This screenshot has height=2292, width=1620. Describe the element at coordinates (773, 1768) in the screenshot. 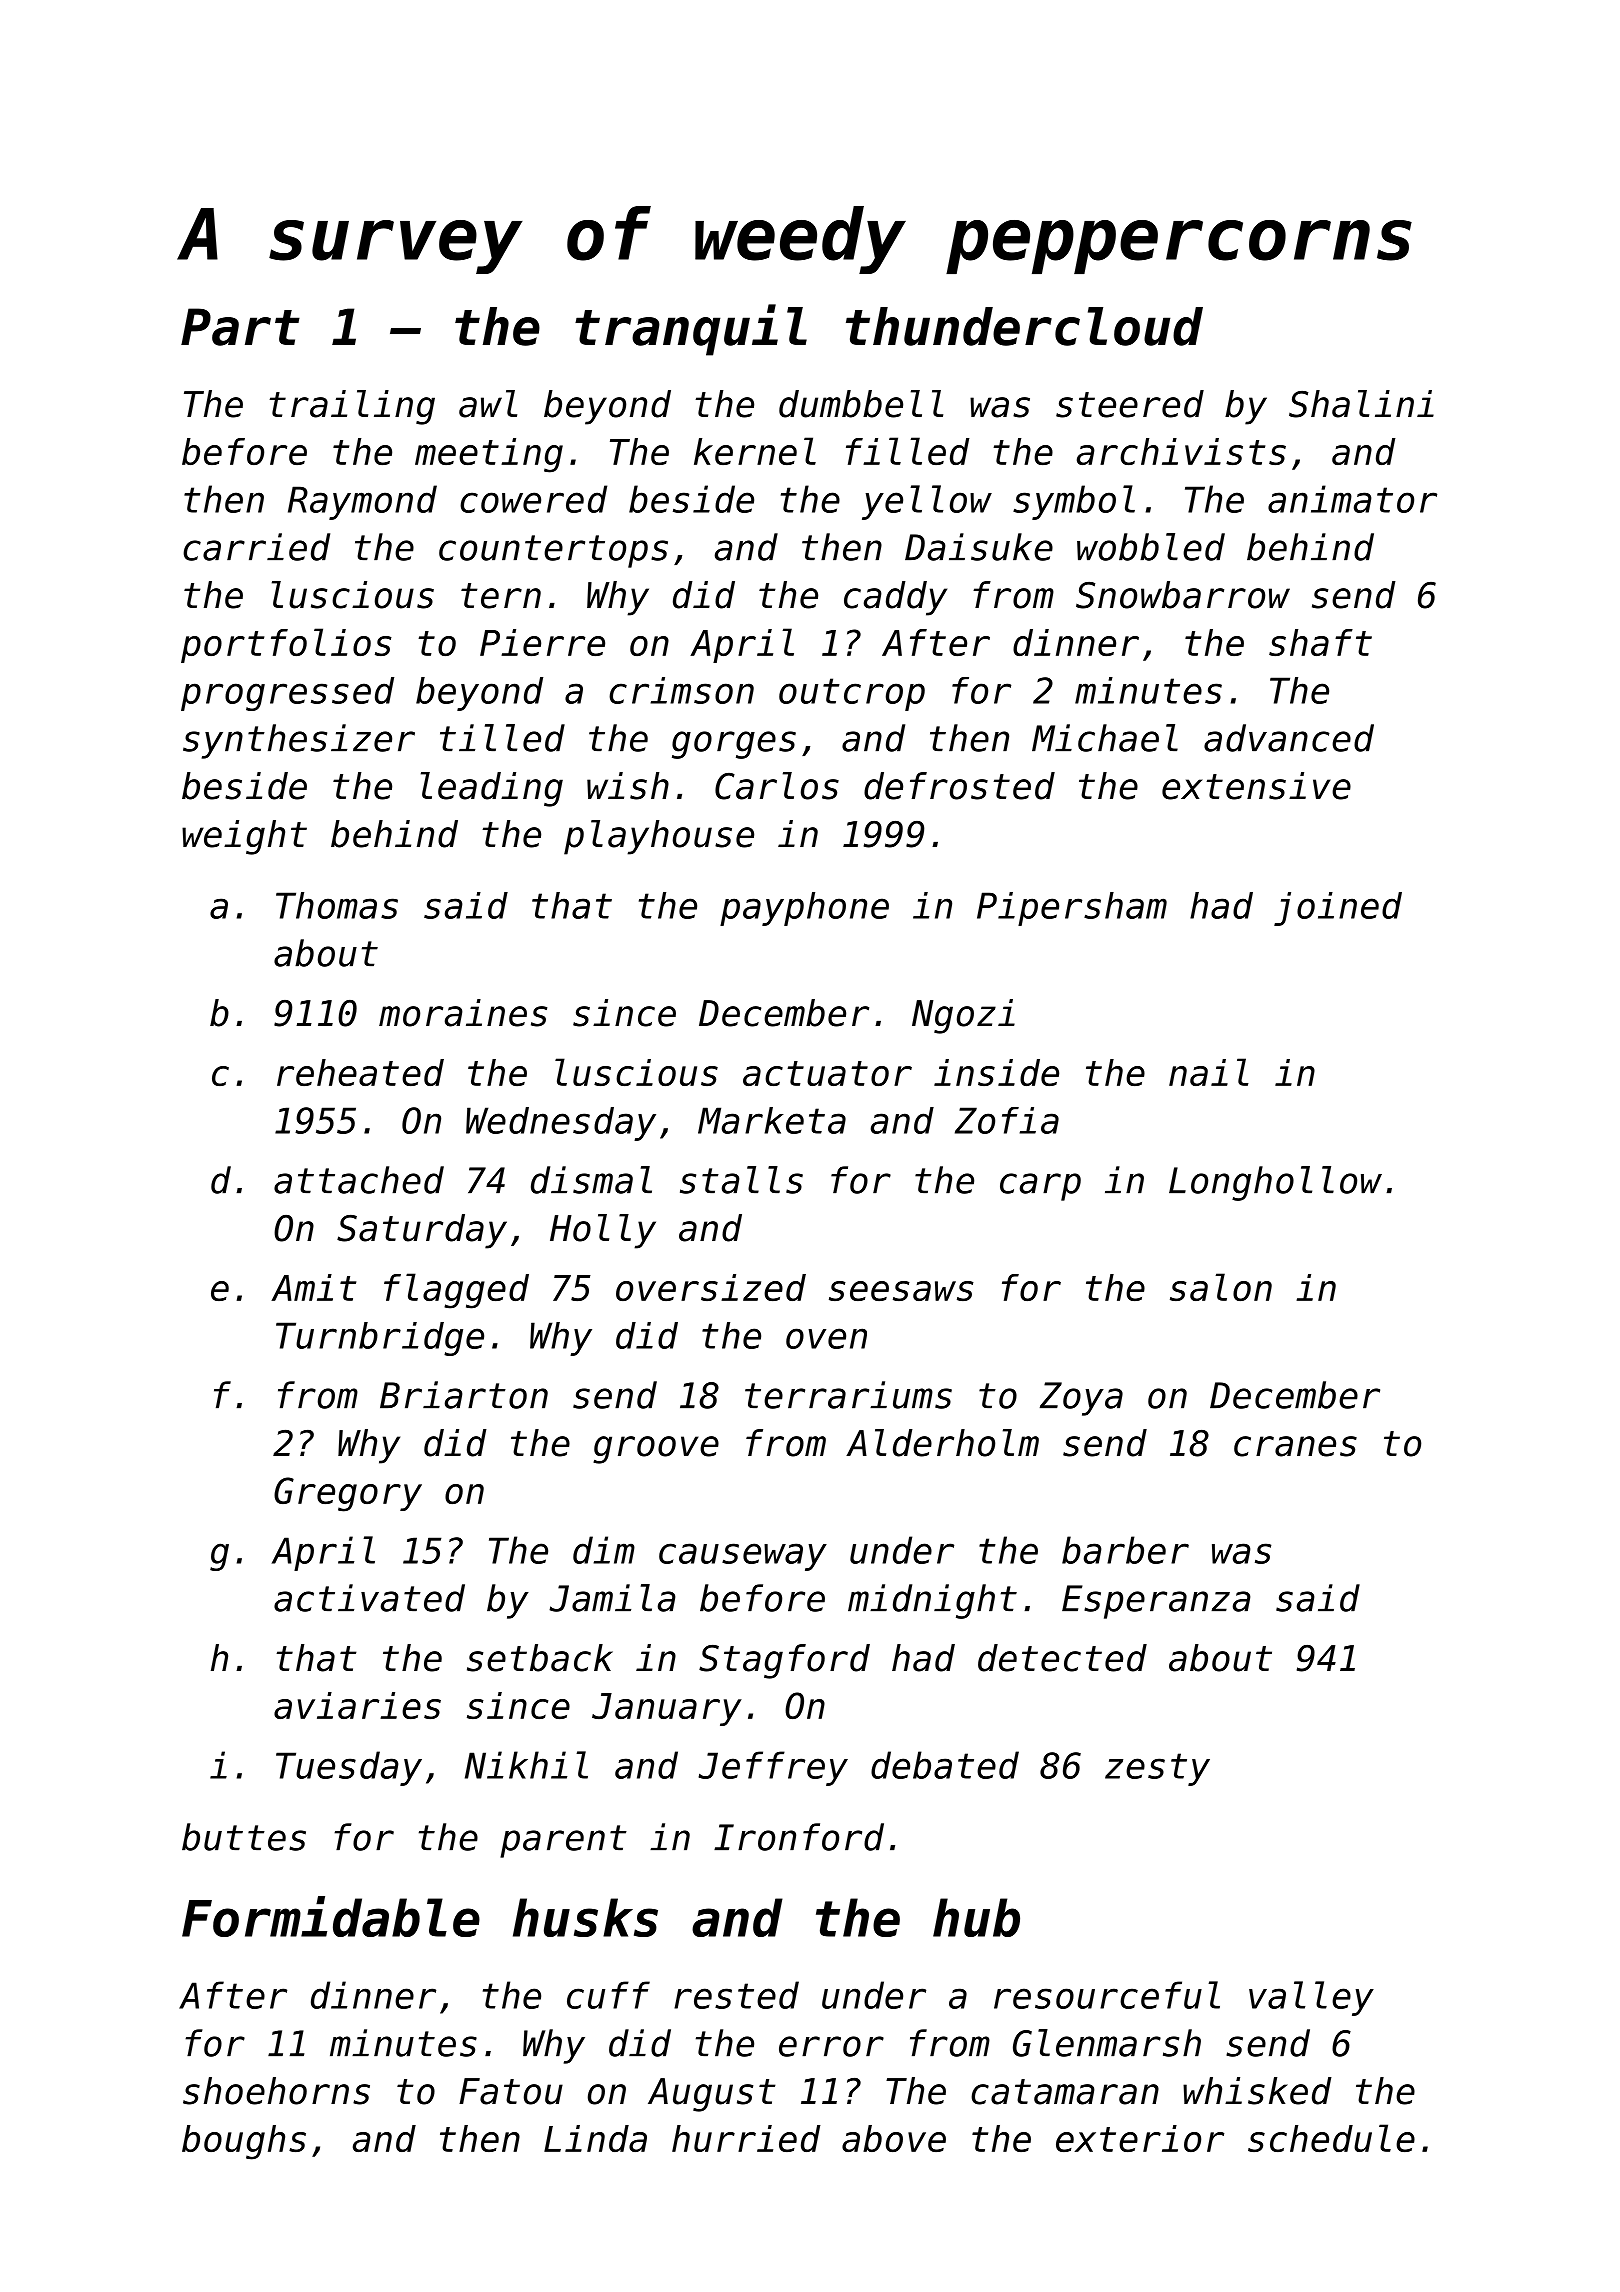

I see `Jeffrey` at that location.
